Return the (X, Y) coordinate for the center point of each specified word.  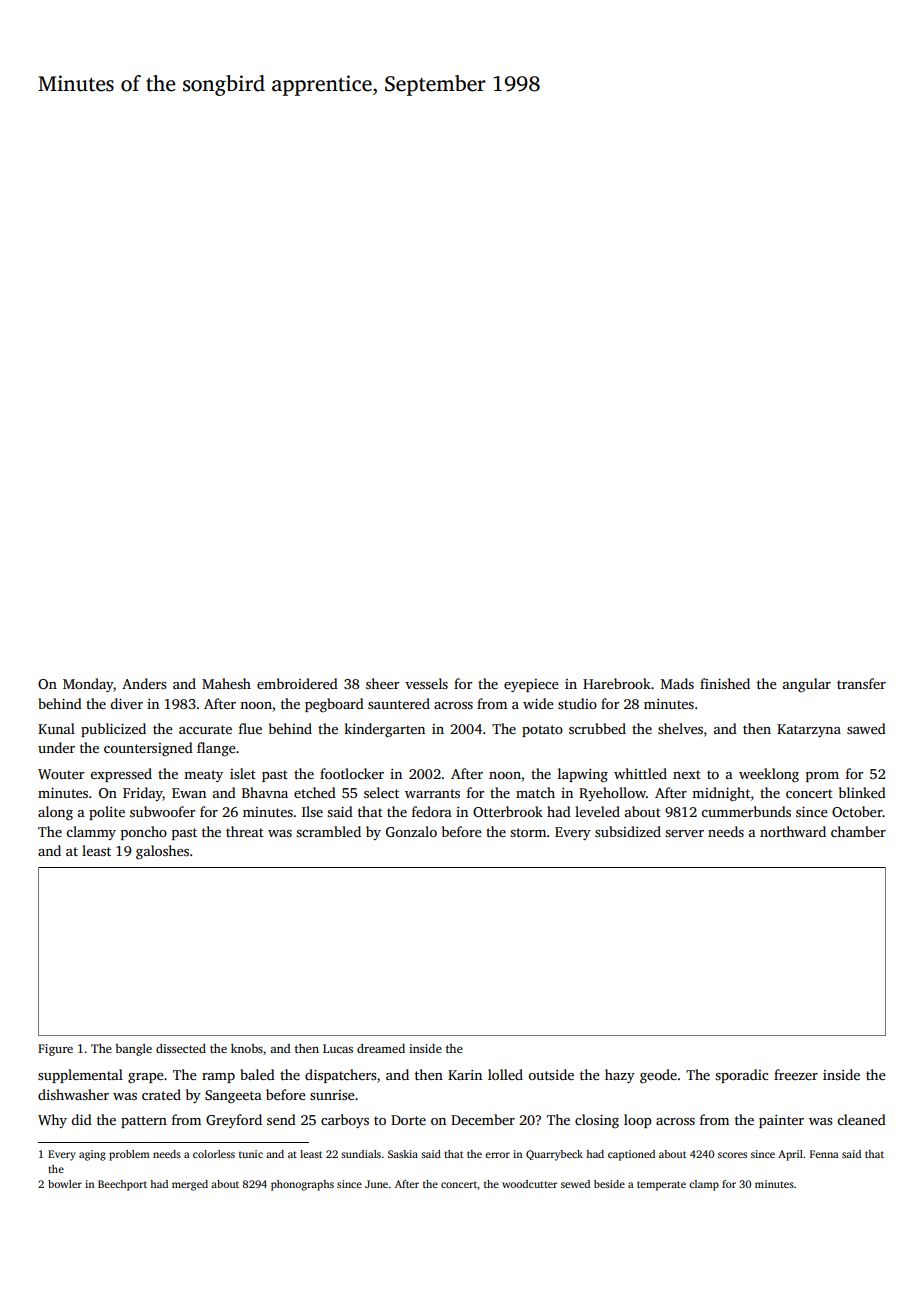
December (483, 1119)
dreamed (381, 1048)
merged (190, 1185)
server (684, 833)
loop (638, 1121)
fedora (432, 811)
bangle (133, 1050)
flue (250, 728)
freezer (796, 1074)
